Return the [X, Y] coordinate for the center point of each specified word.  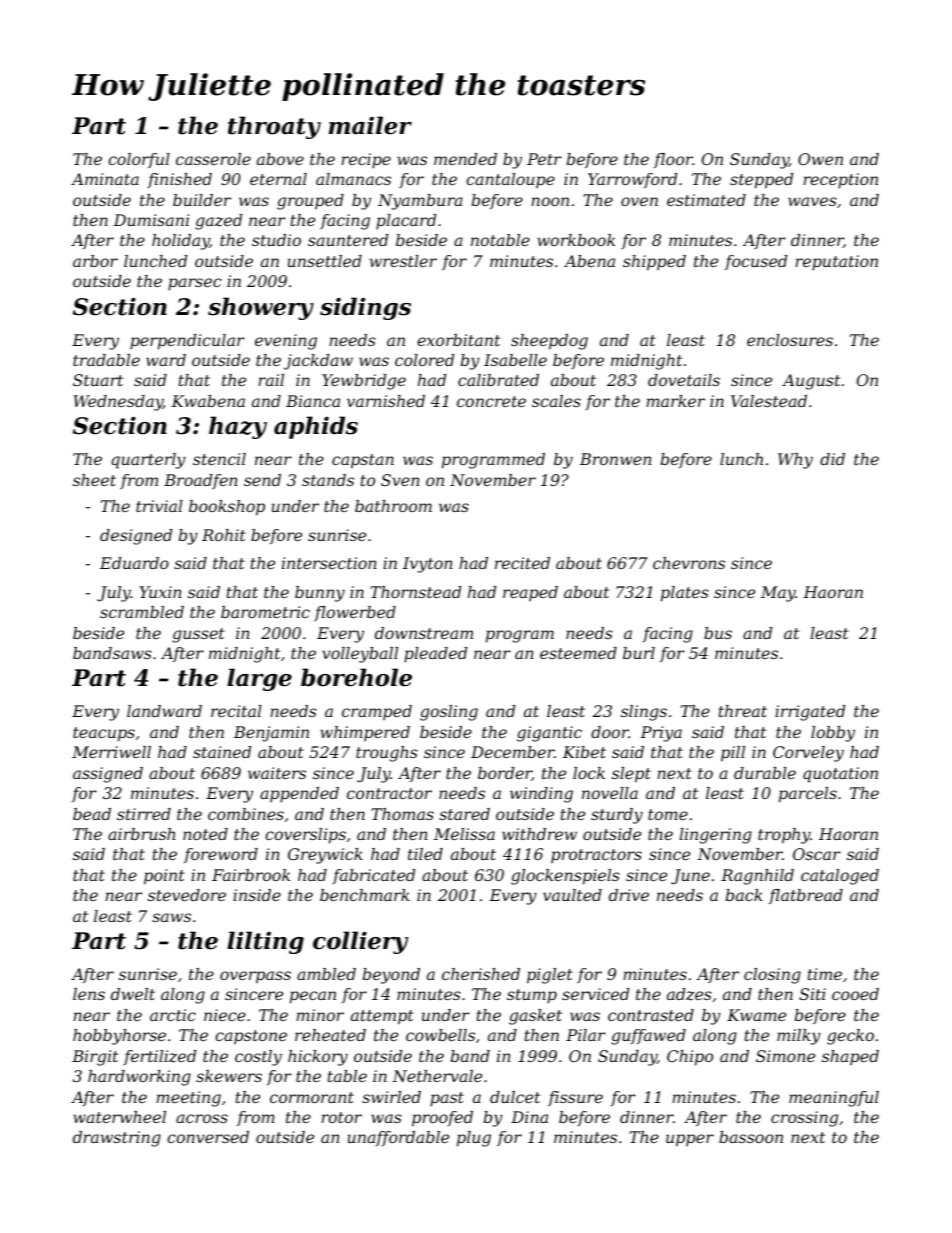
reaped [530, 593]
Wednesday [118, 403]
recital [236, 711]
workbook [576, 240]
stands [328, 480]
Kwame [756, 1015]
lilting [265, 942]
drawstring [117, 1139]
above [280, 159]
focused [756, 262]
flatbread [806, 896]
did [832, 459]
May [778, 594]
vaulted [572, 895]
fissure [575, 1098]
